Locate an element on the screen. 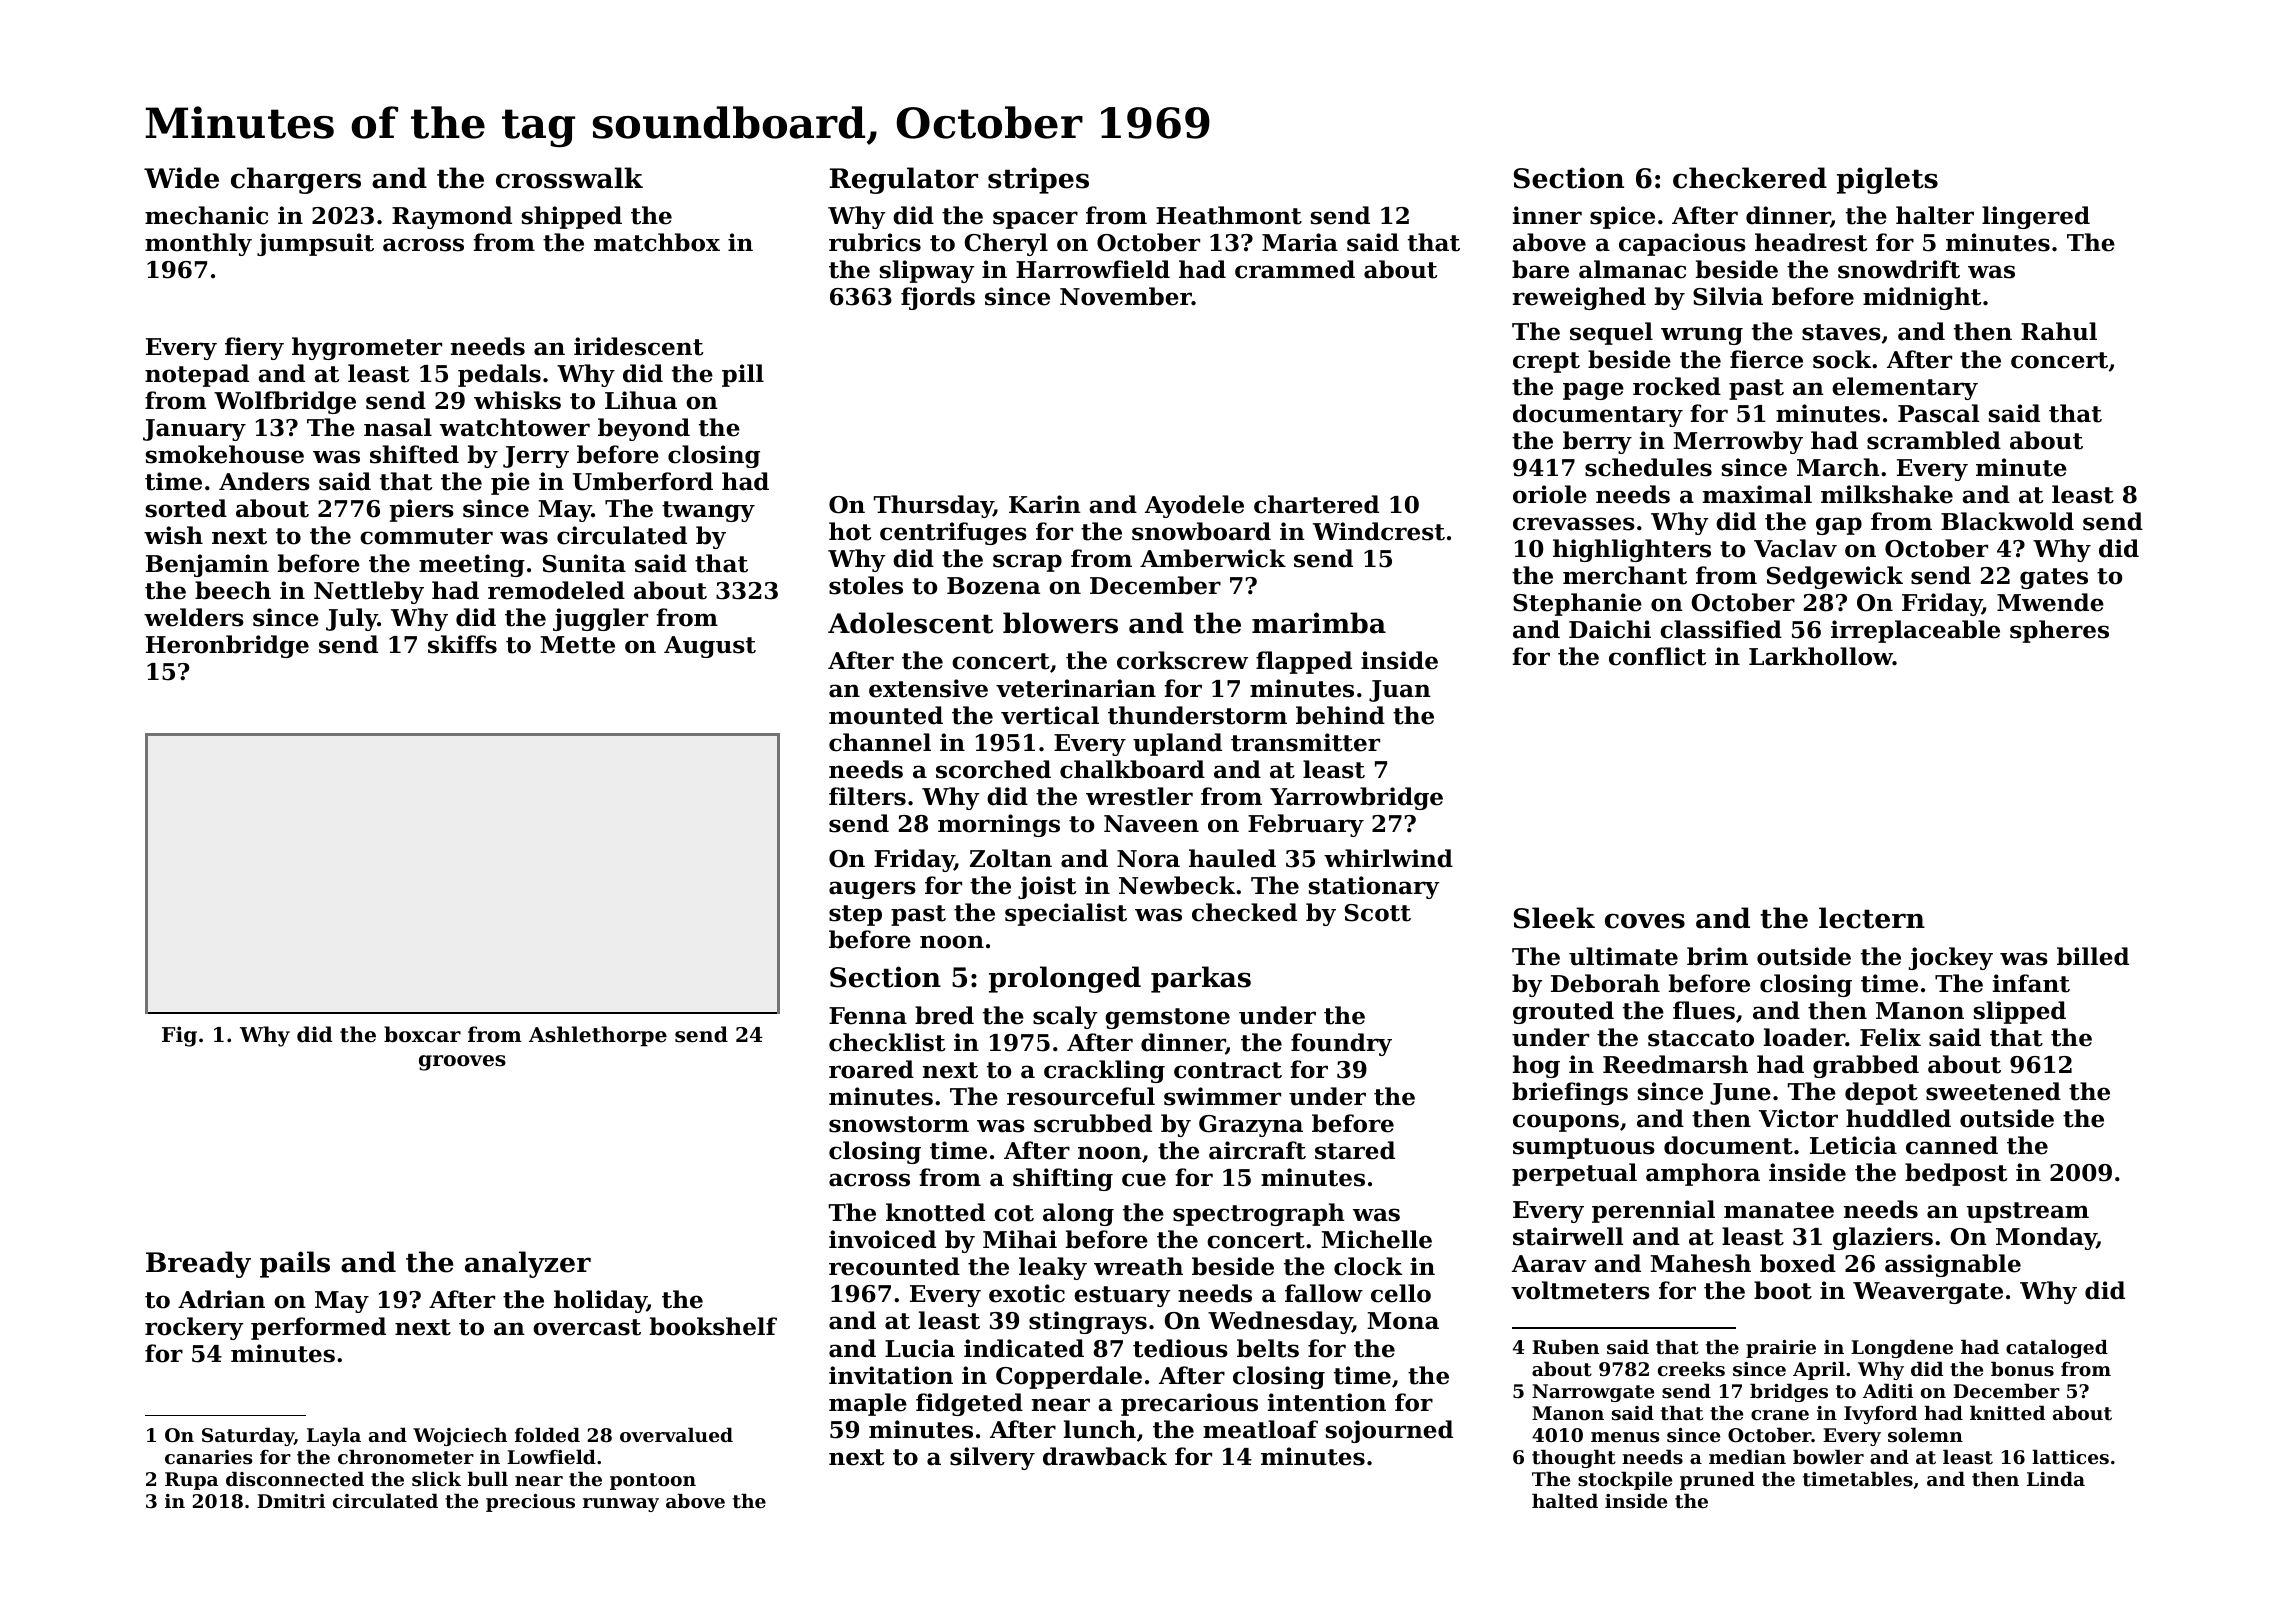 Image resolution: width=2292 pixels, height=1620 pixels. Jerry is located at coordinates (536, 457).
